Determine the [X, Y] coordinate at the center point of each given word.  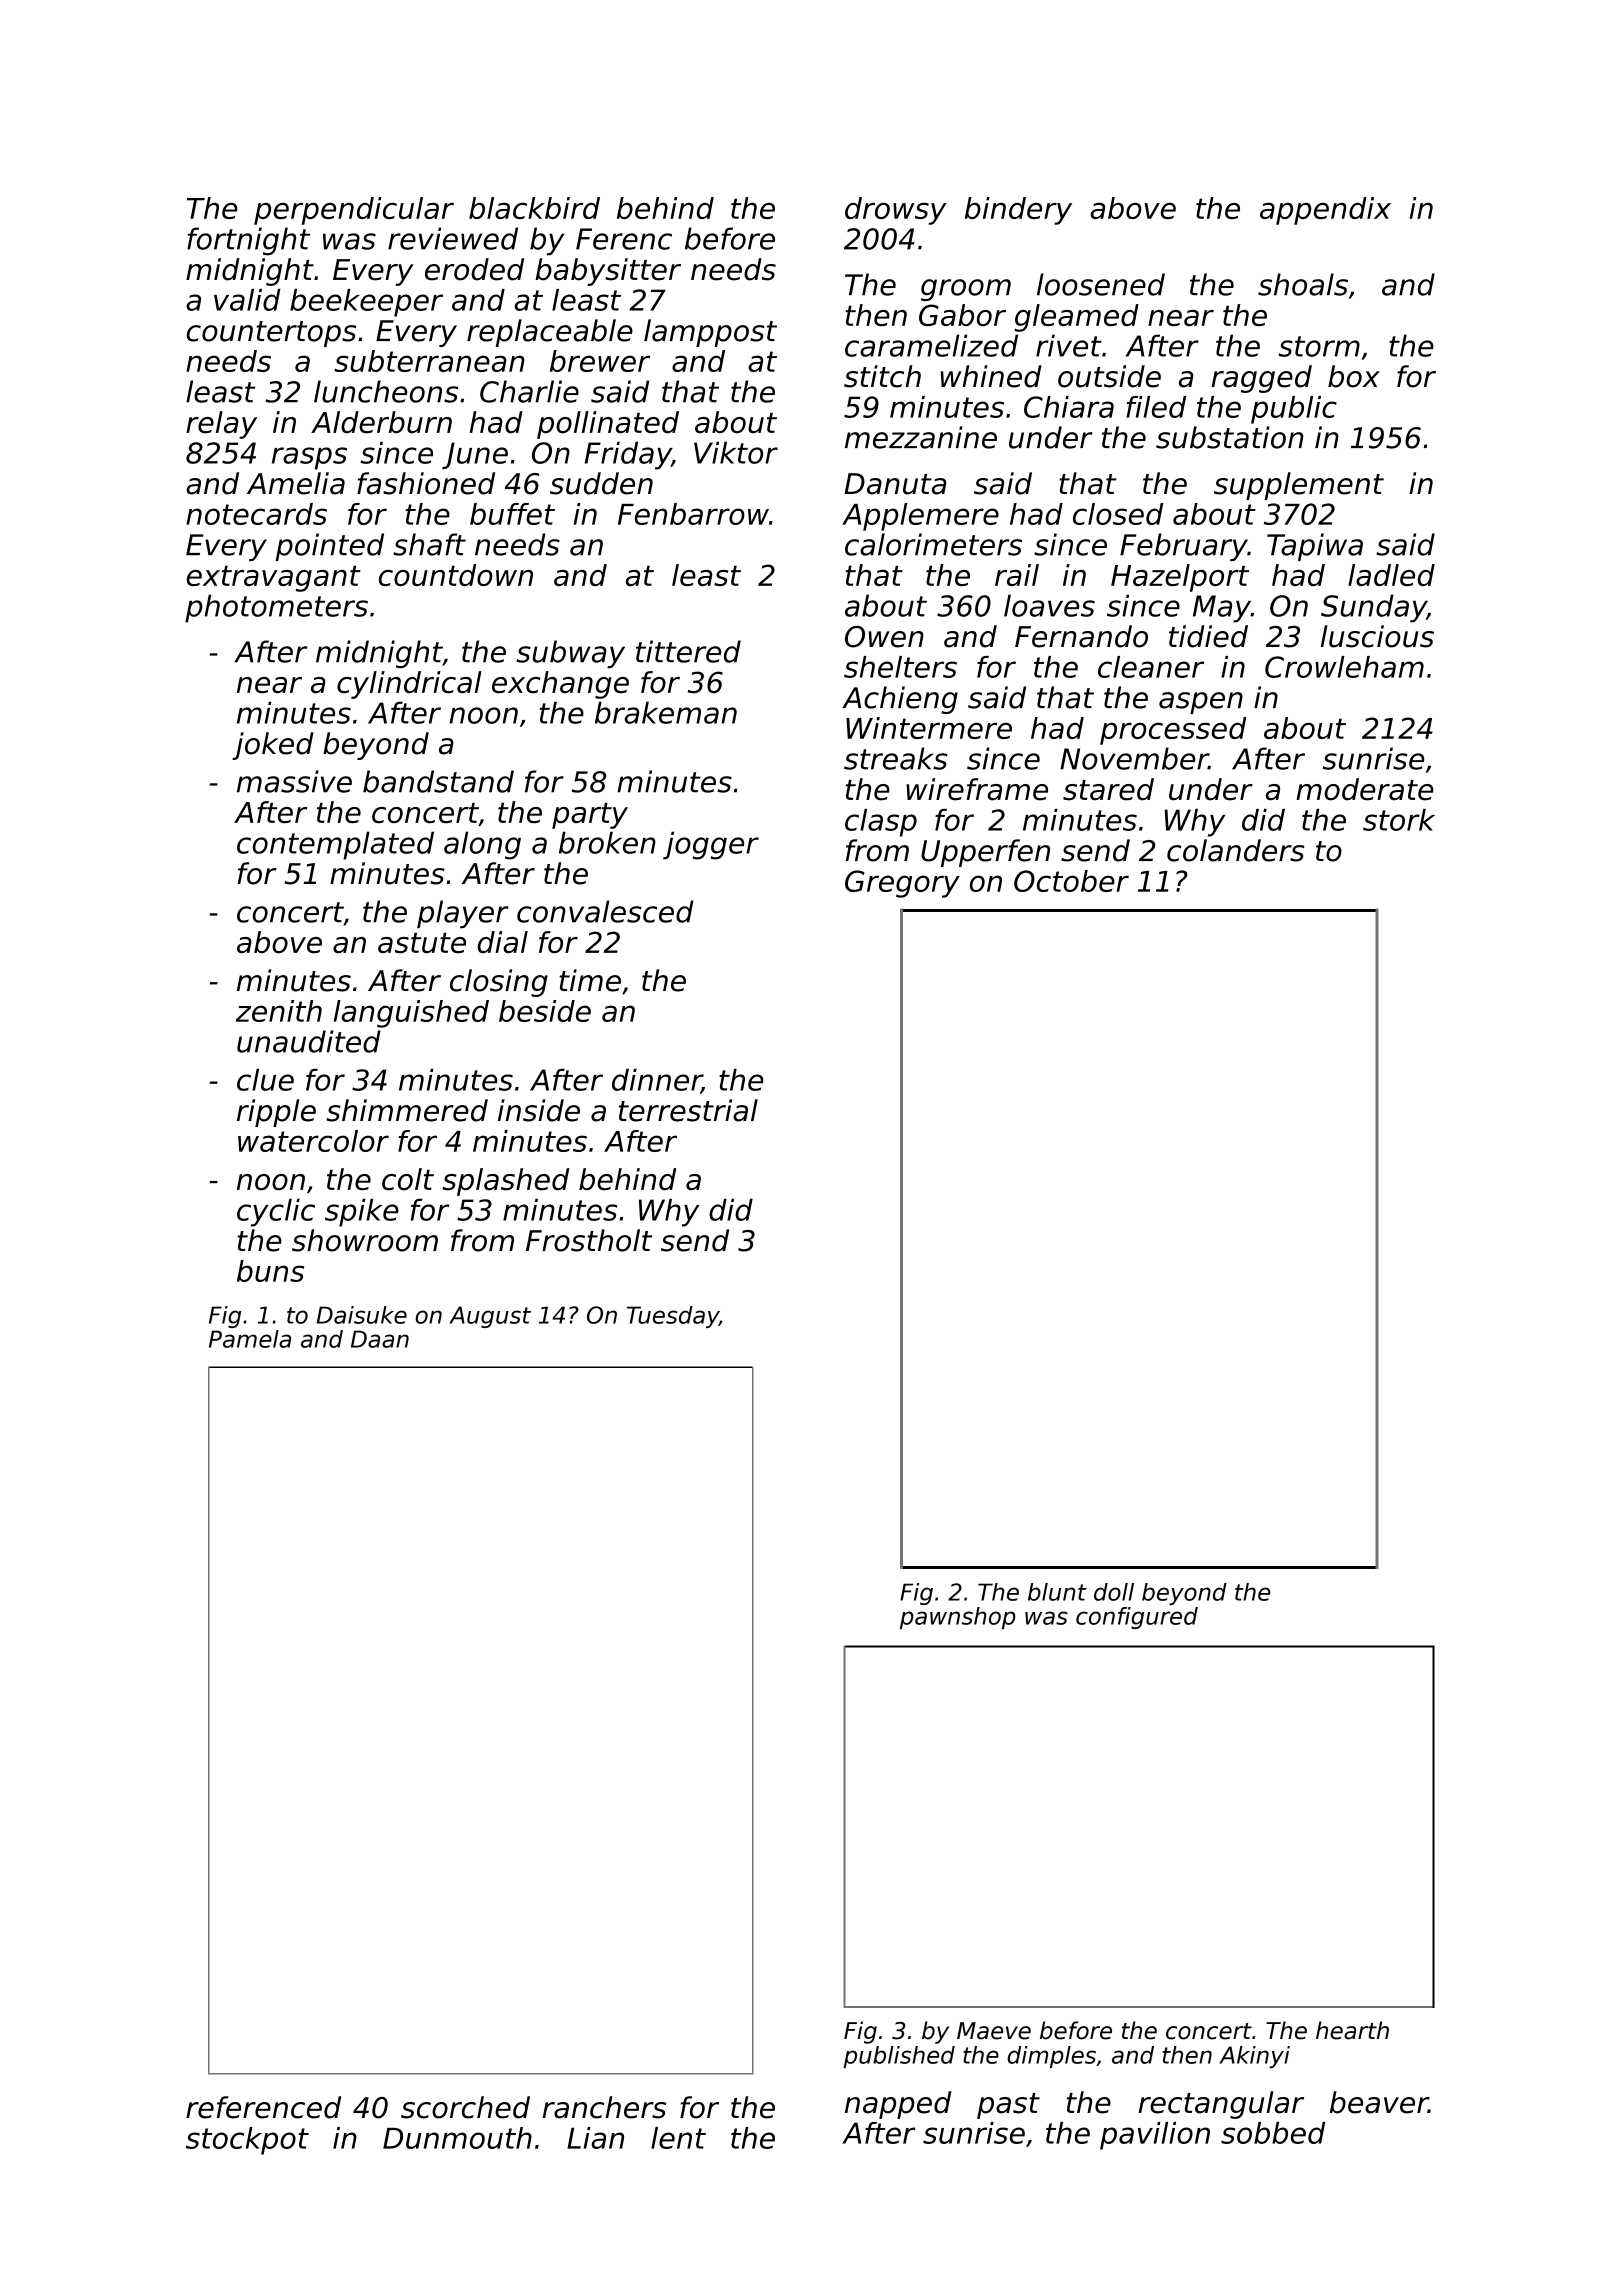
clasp [881, 823]
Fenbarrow [693, 514]
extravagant [274, 578]
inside [539, 1110]
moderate [1365, 789]
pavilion [1155, 2136]
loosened [1101, 284]
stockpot [247, 2141]
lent [678, 2138]
